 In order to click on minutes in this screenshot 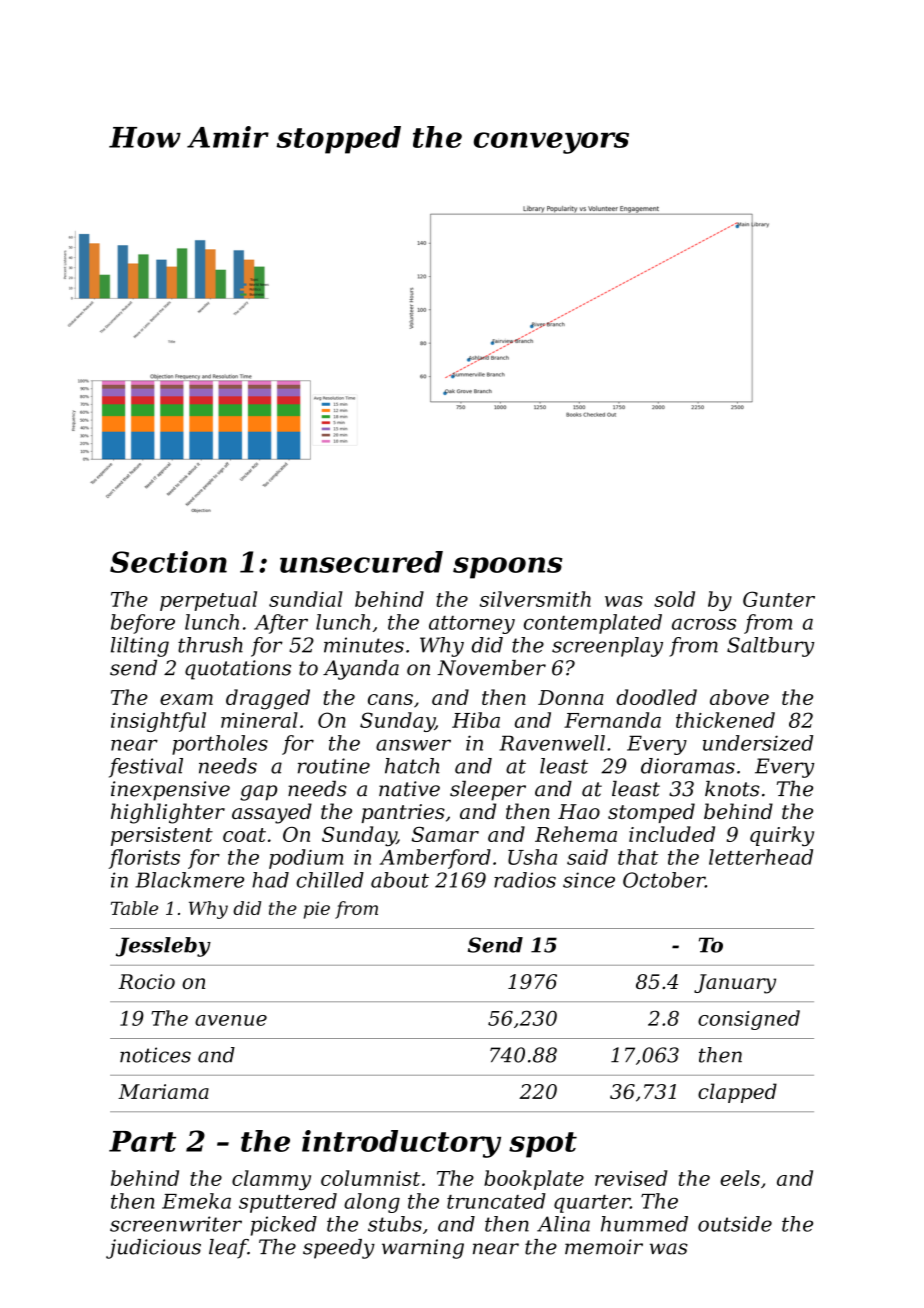, I will do `click(364, 645)`.
